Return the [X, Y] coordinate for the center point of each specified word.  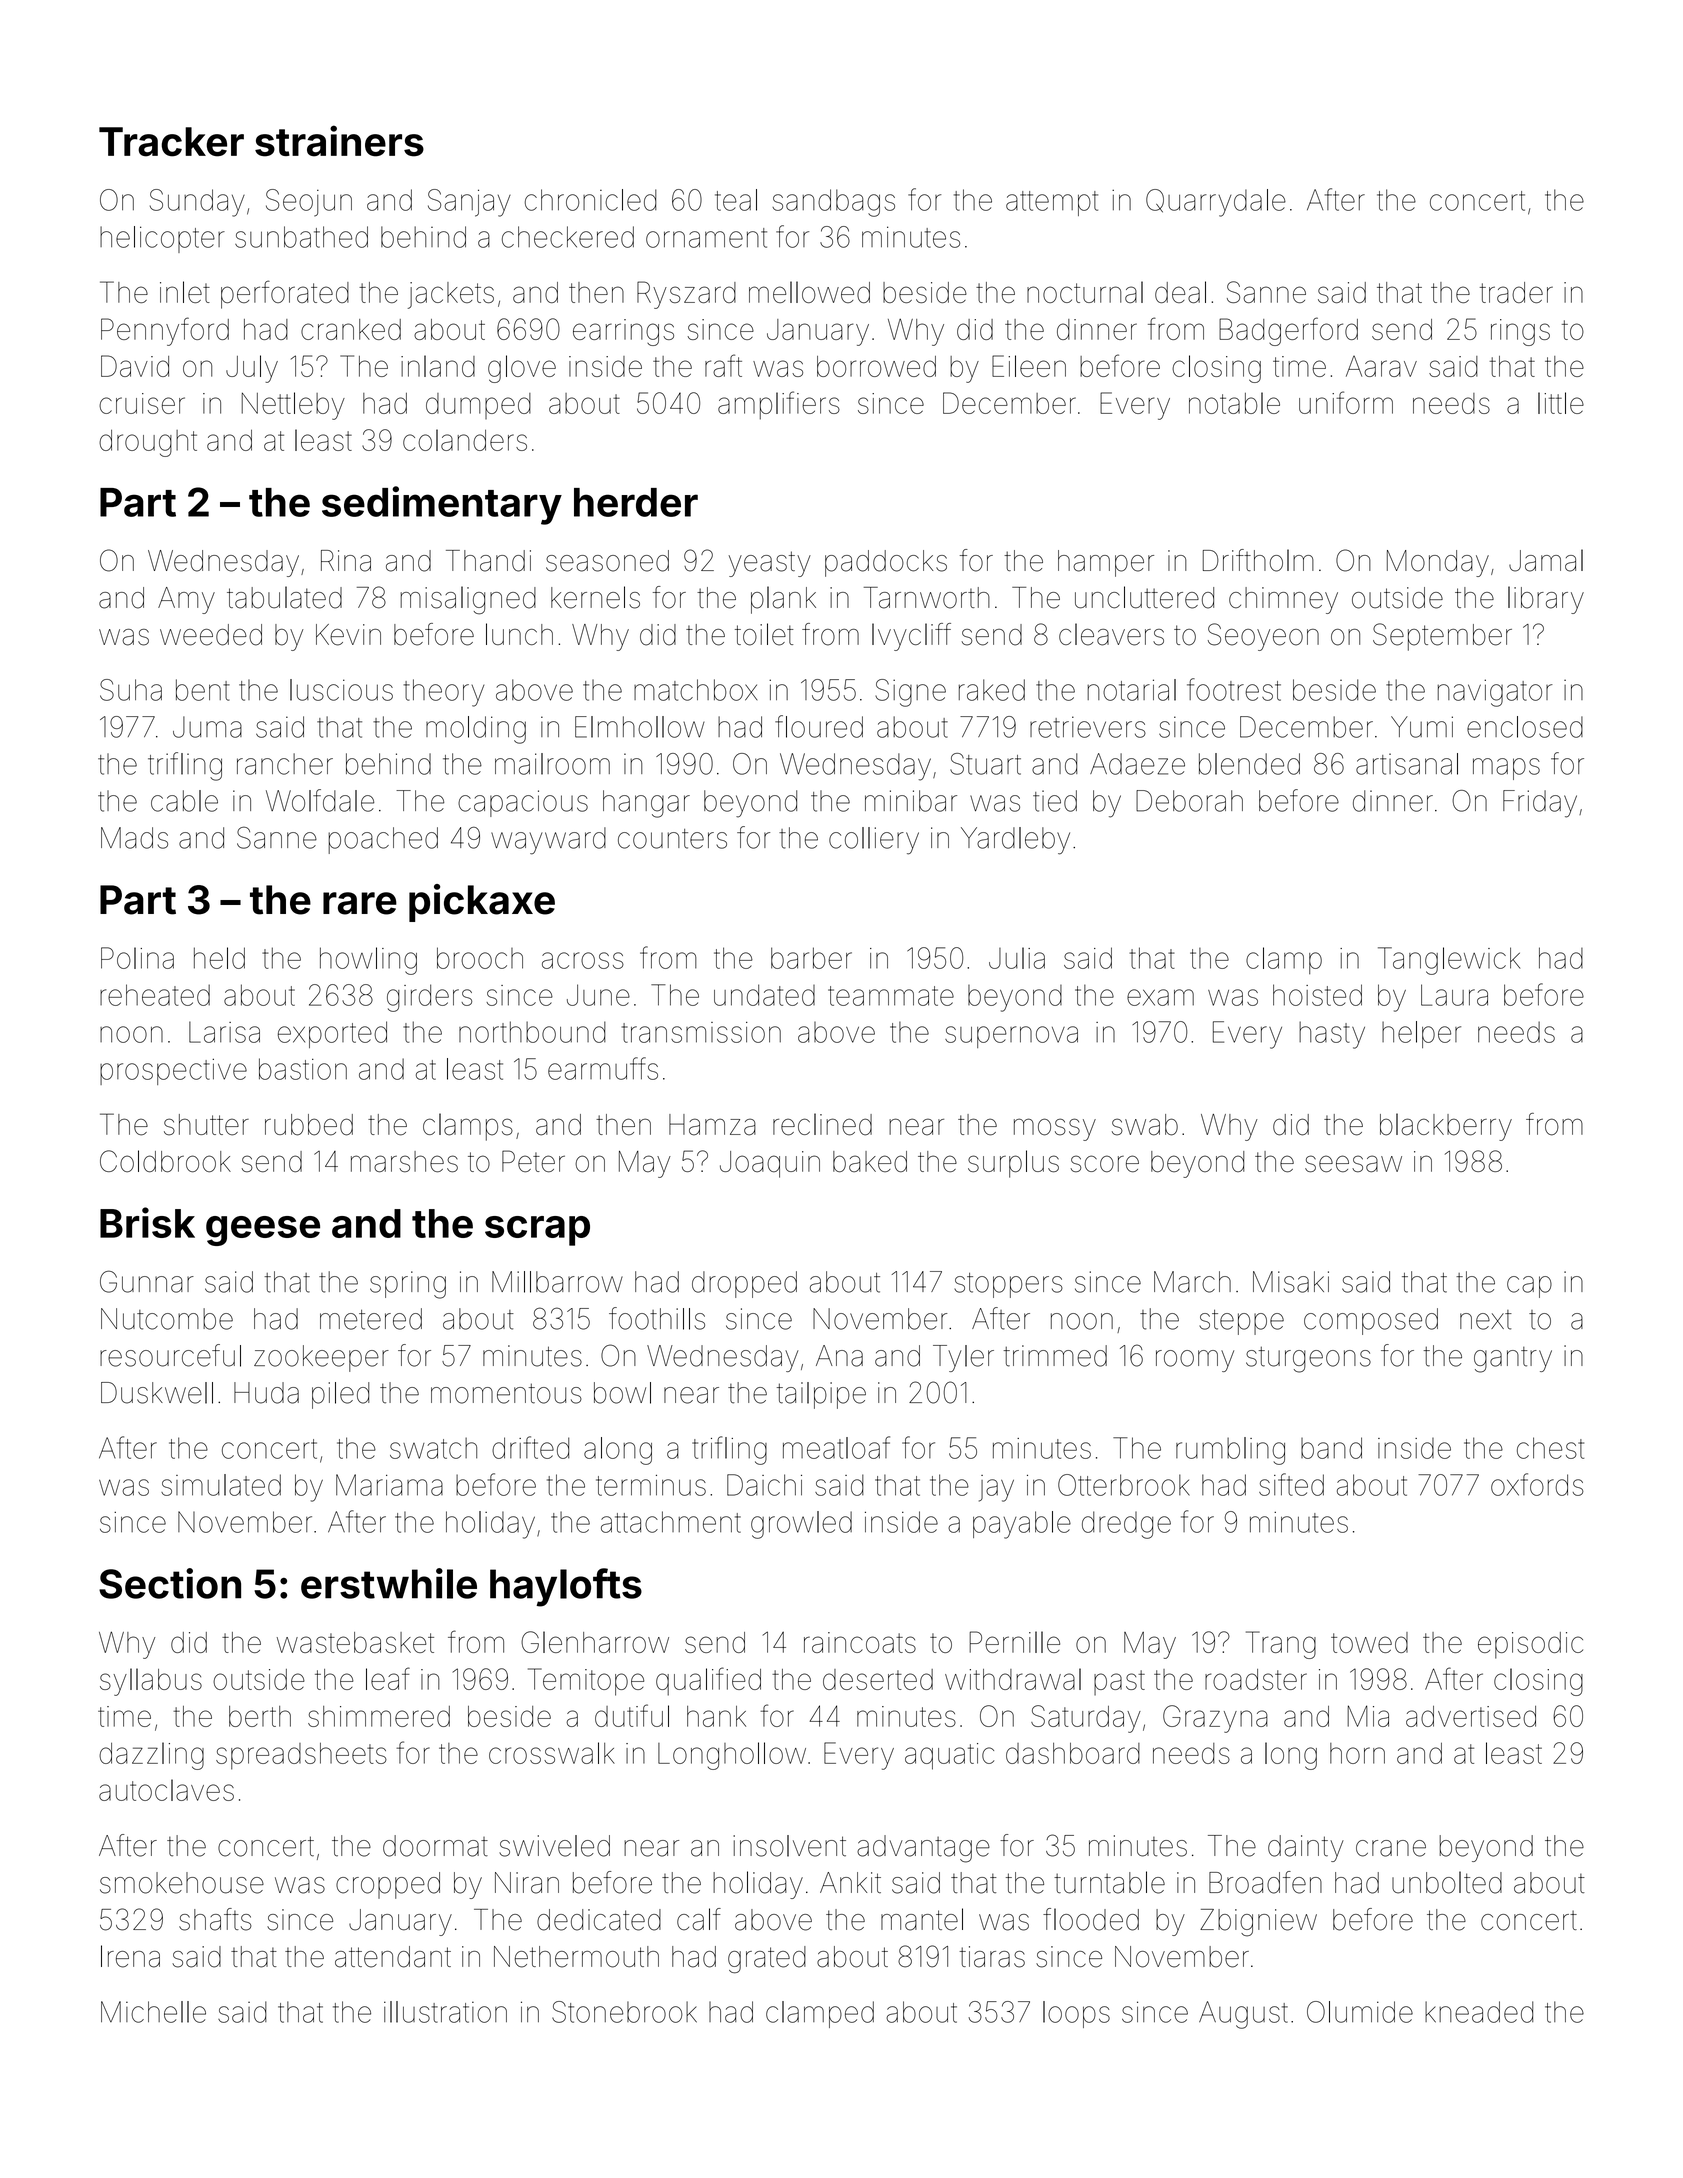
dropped [744, 1284]
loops [1076, 2014]
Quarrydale [1216, 203]
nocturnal [1085, 292]
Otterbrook [1124, 1485]
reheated [155, 995]
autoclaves [166, 1790]
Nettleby [293, 406]
